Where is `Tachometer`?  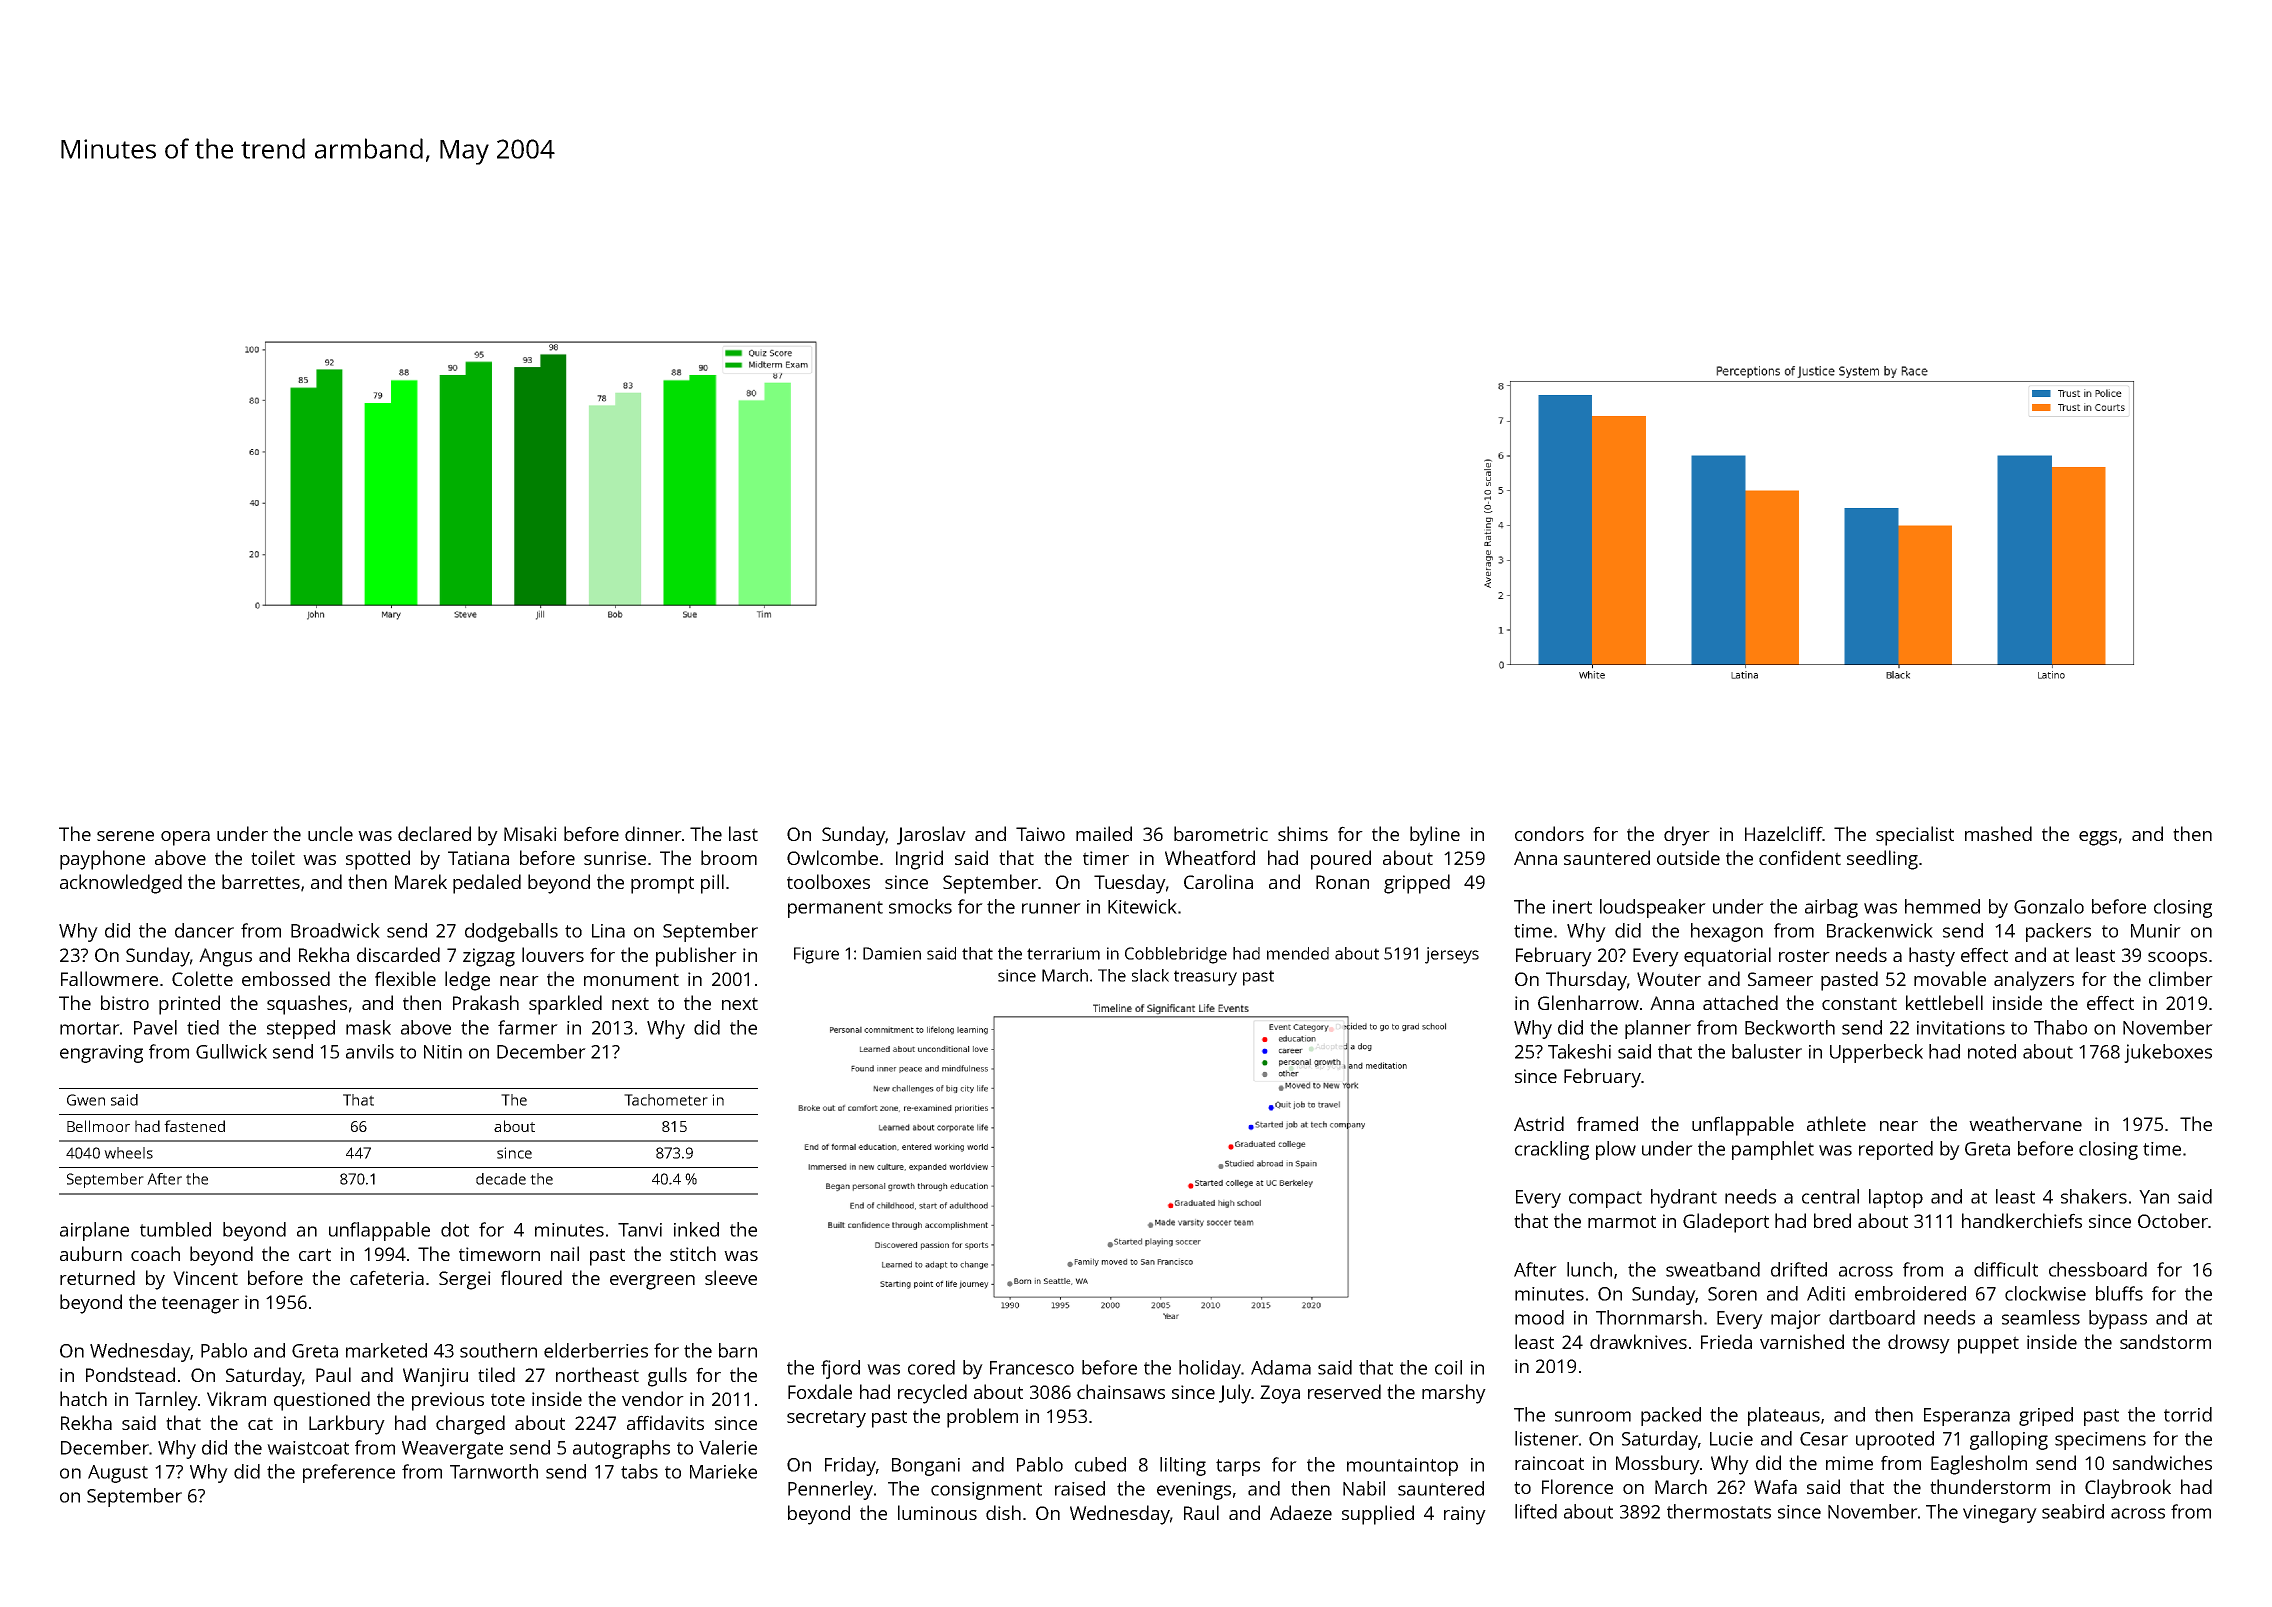 Tachometer is located at coordinates (666, 1100).
